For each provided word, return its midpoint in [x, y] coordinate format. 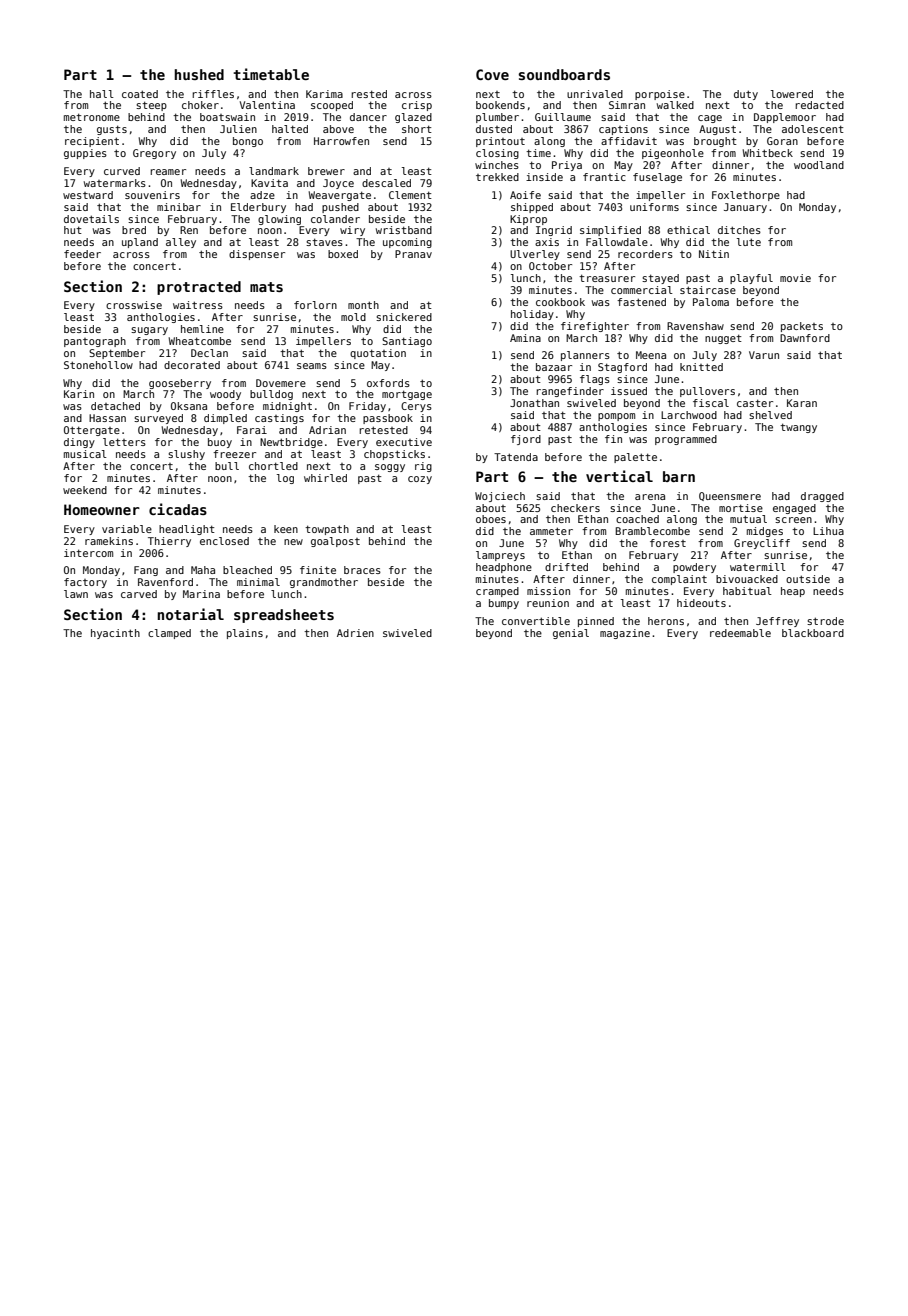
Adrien [355, 633]
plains [245, 634]
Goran [782, 141]
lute [749, 242]
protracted [199, 288]
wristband [404, 230]
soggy [390, 468]
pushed [340, 208]
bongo [248, 142]
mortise [741, 508]
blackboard [813, 633]
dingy [79, 443]
